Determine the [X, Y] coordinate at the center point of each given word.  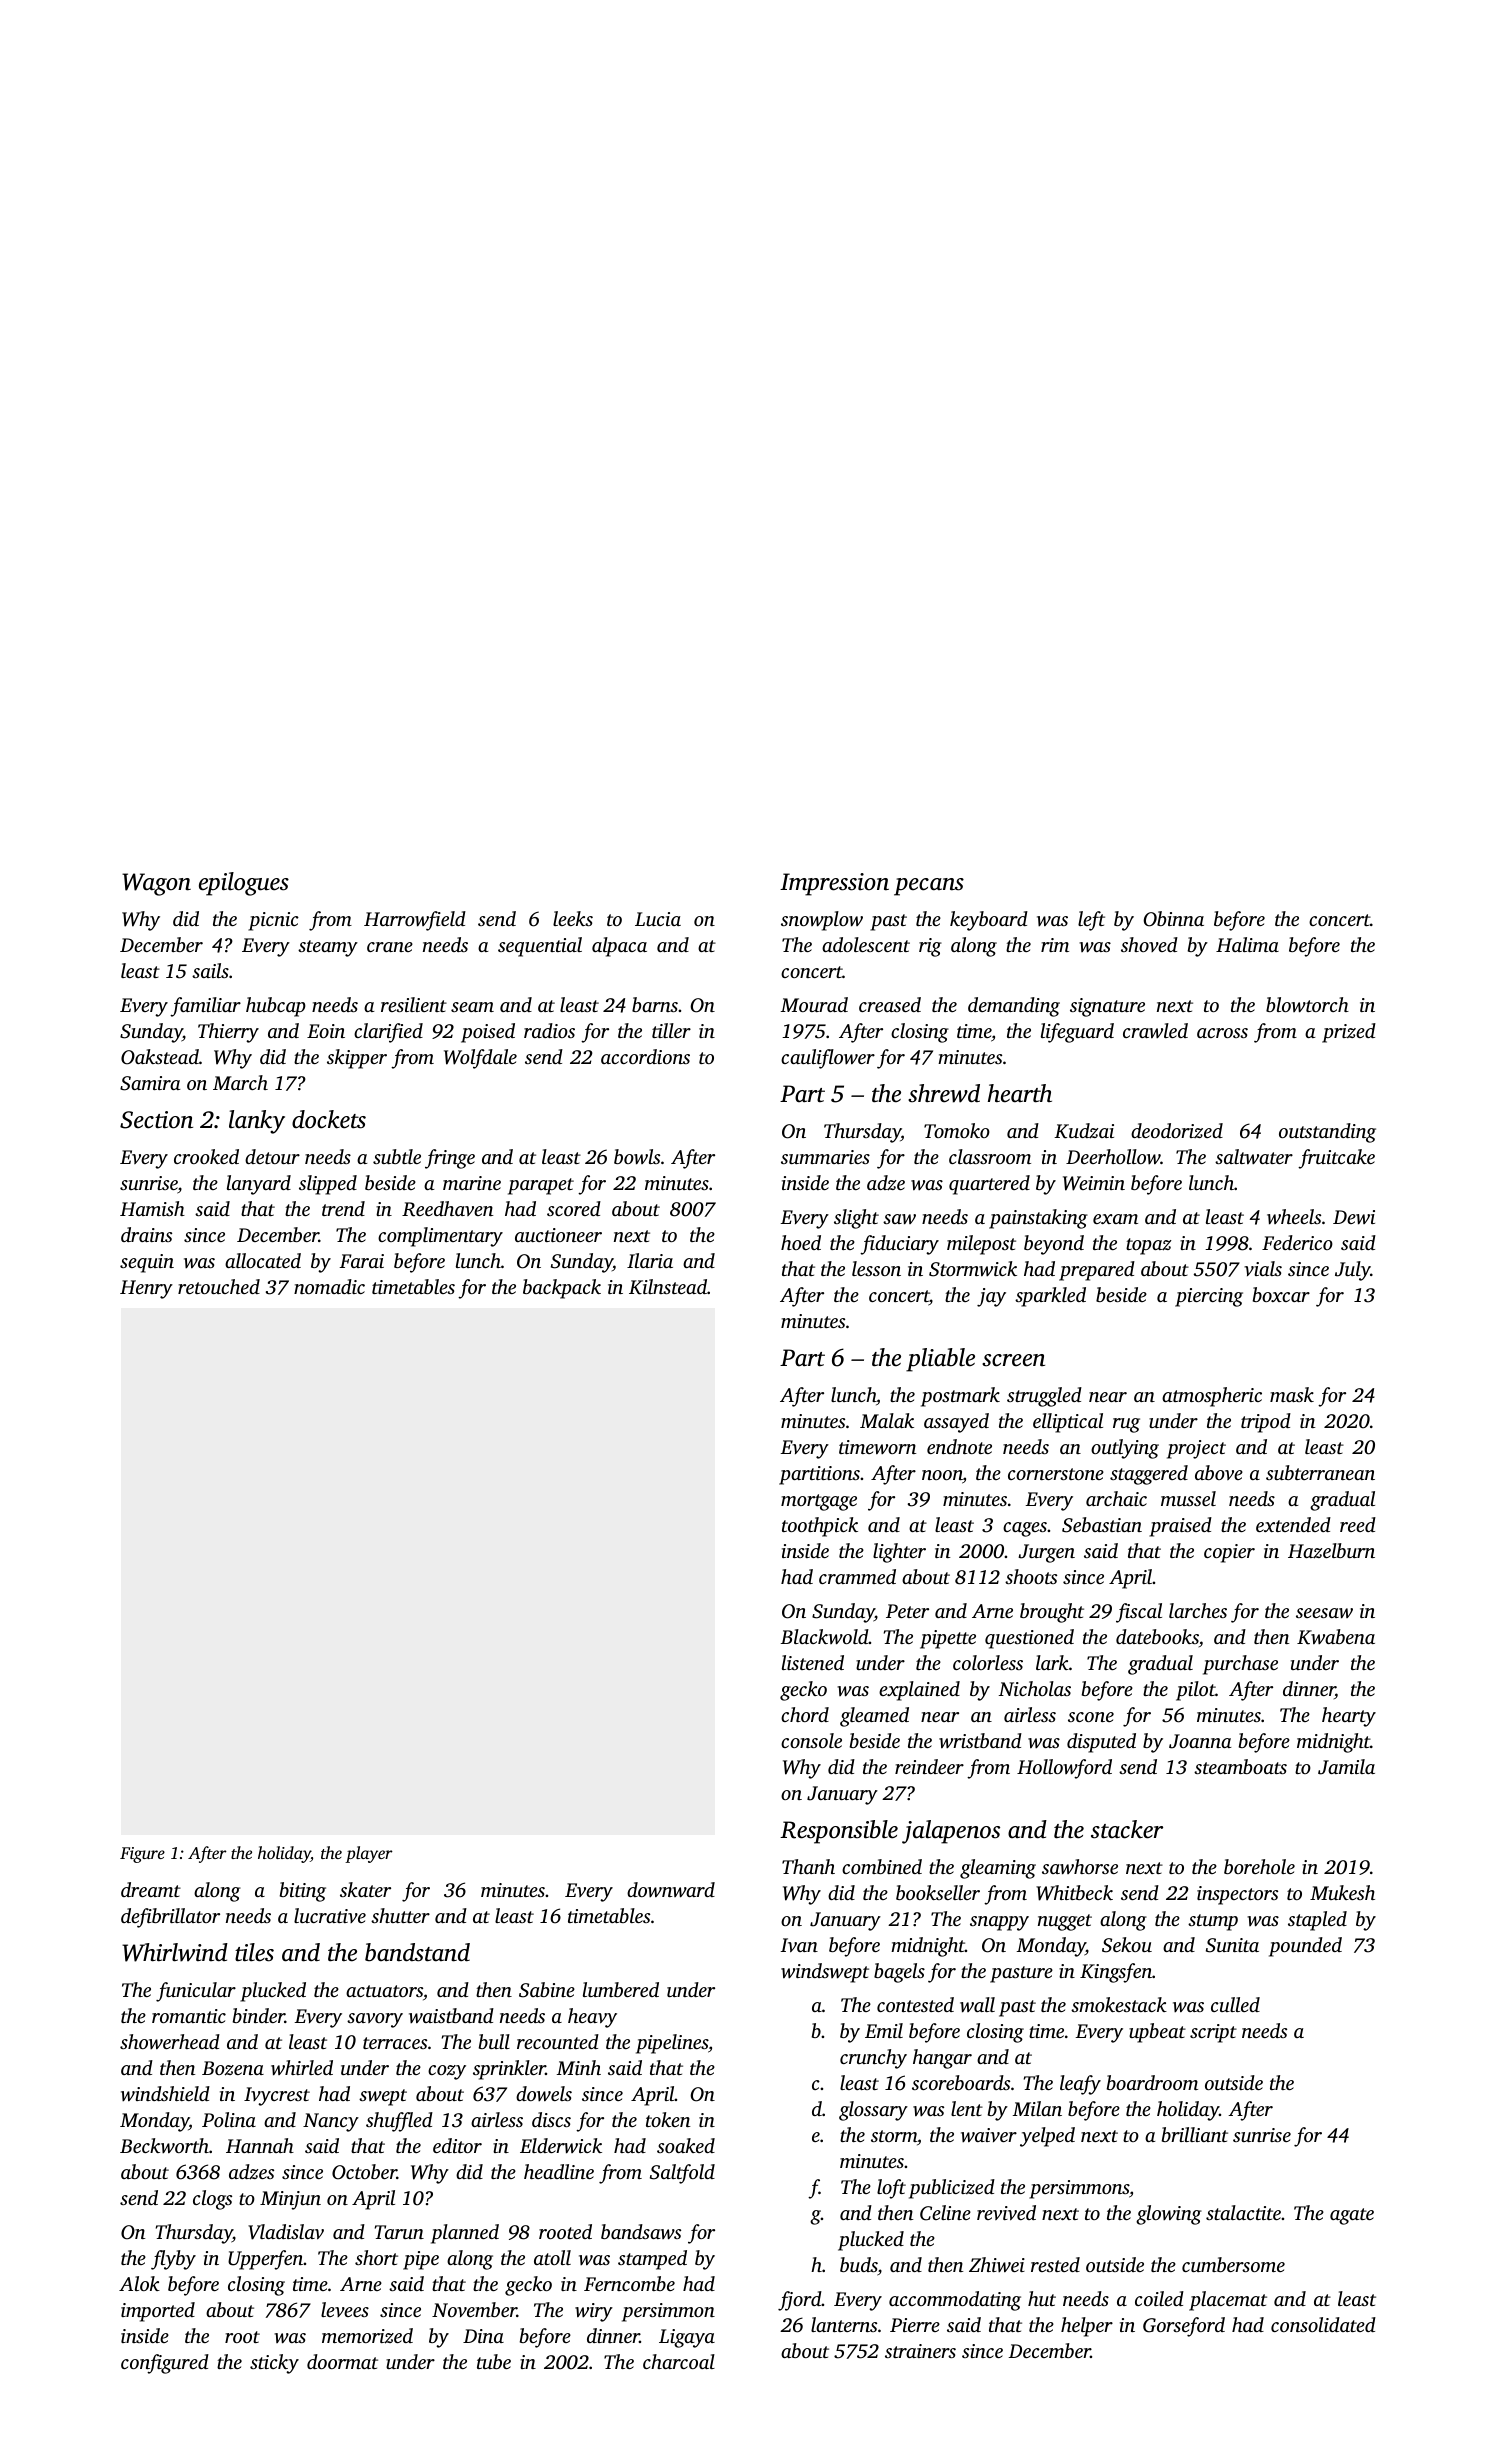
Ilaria [650, 1260]
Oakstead [160, 1057]
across [1222, 1033]
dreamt [151, 1889]
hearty [1349, 1717]
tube [494, 2361]
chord [805, 1714]
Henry [146, 1289]
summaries [825, 1157]
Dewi [1354, 1217]
